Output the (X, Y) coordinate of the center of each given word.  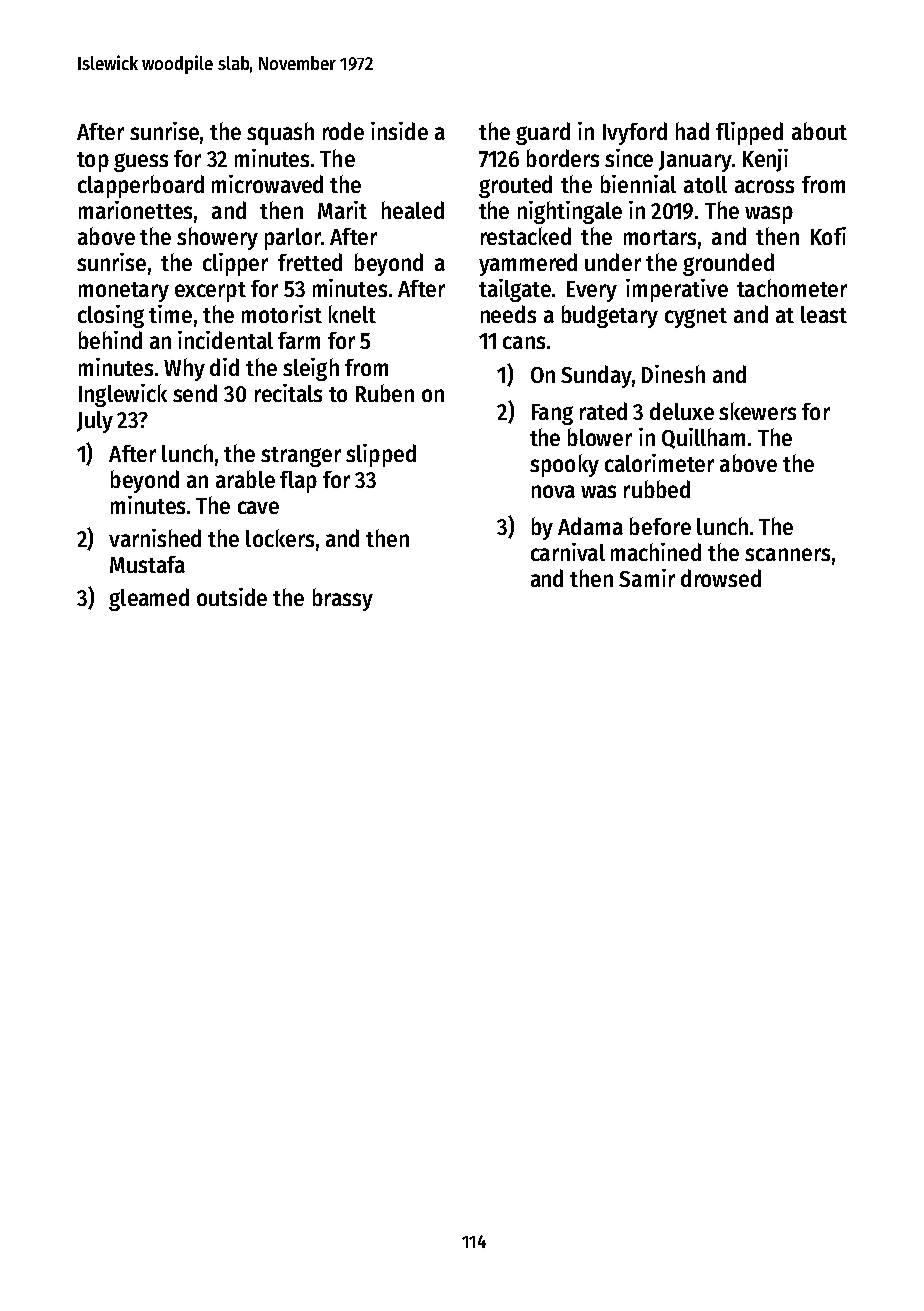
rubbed (657, 489)
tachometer (792, 288)
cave (258, 507)
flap (298, 482)
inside (399, 131)
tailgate (515, 290)
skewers (757, 411)
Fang (552, 414)
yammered (528, 264)
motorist (282, 314)
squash (280, 133)
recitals (288, 393)
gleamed (149, 599)
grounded (728, 264)
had (692, 131)
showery (217, 238)
